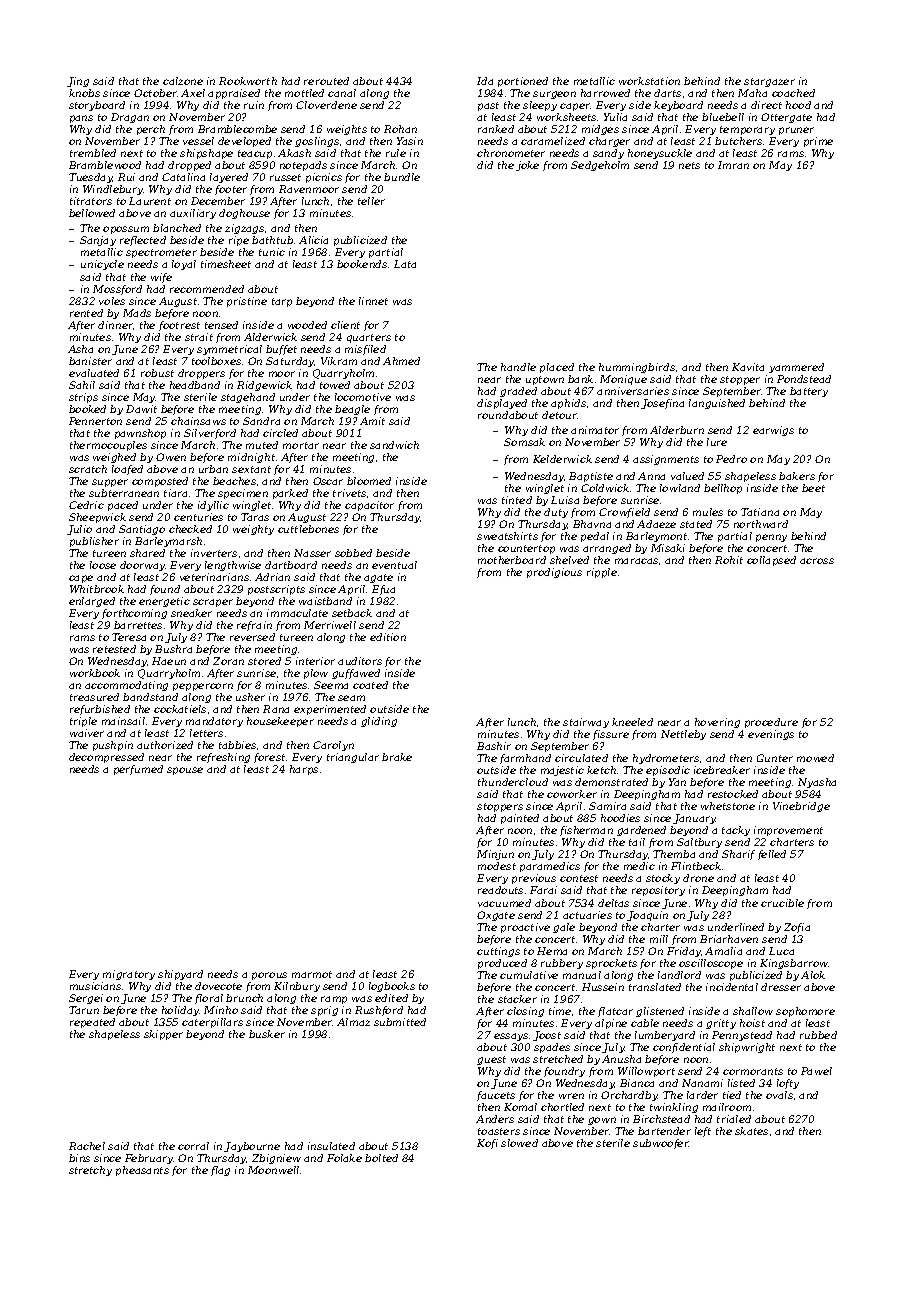 This screenshot has width=908, height=1316. I want to click on keyboard, so click(678, 106).
